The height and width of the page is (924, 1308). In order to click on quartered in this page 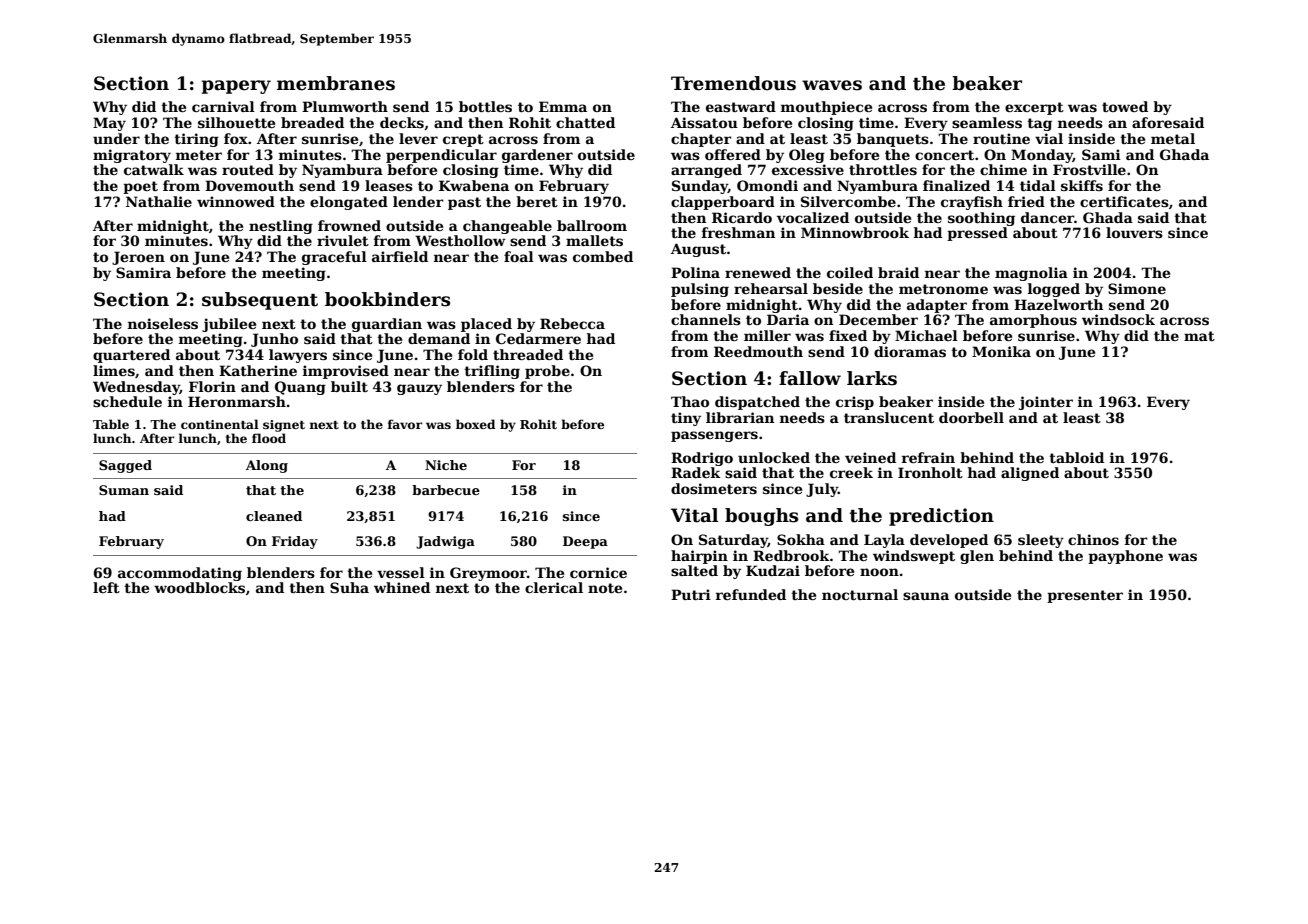, I will do `click(131, 356)`.
